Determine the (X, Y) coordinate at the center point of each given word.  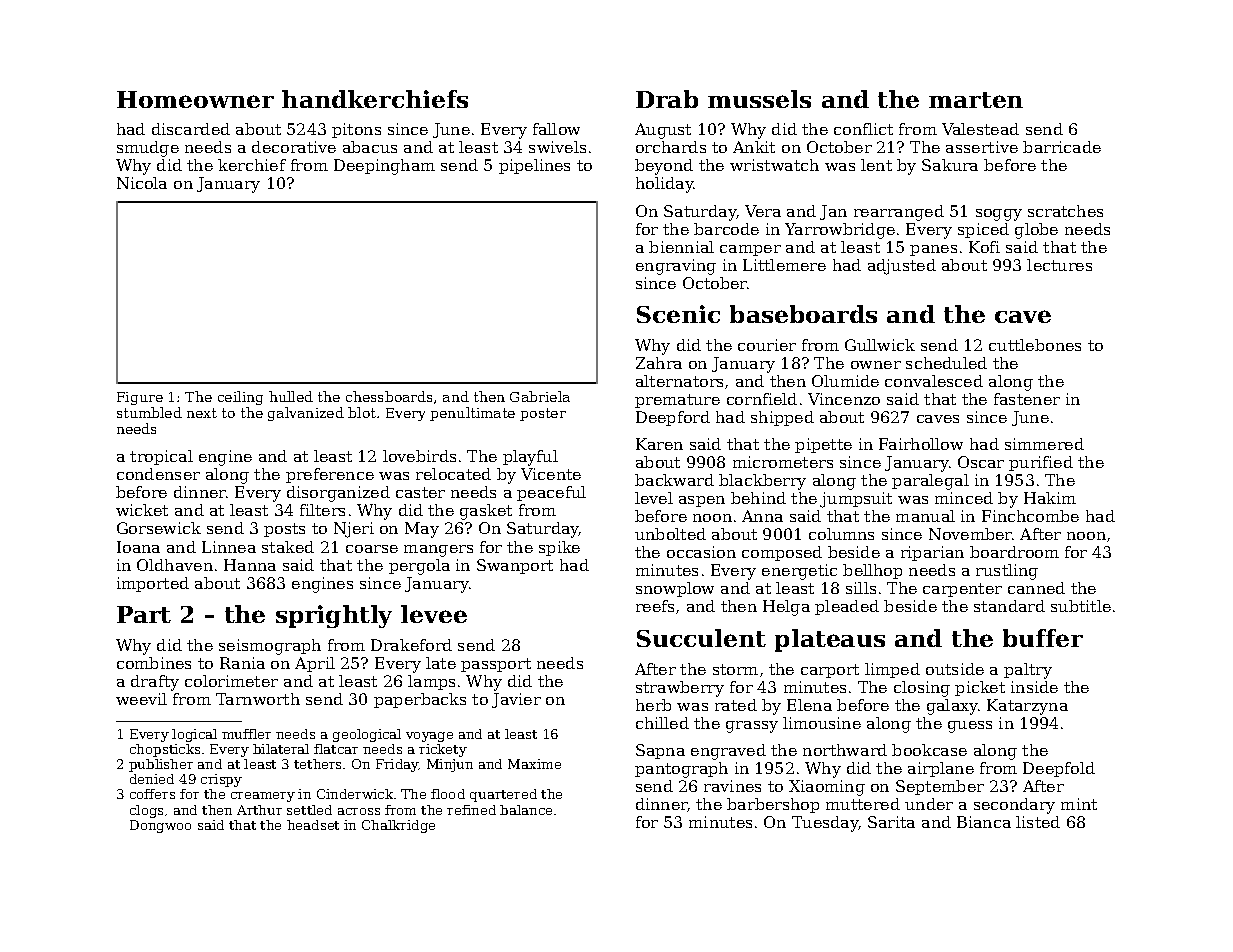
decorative (294, 147)
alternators (679, 381)
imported (153, 584)
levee (434, 614)
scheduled (946, 363)
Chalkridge (398, 826)
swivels (557, 147)
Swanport (515, 566)
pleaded (847, 607)
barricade (1062, 147)
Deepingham (384, 167)
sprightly (334, 616)
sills (861, 588)
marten (976, 100)
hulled (291, 396)
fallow (556, 129)
